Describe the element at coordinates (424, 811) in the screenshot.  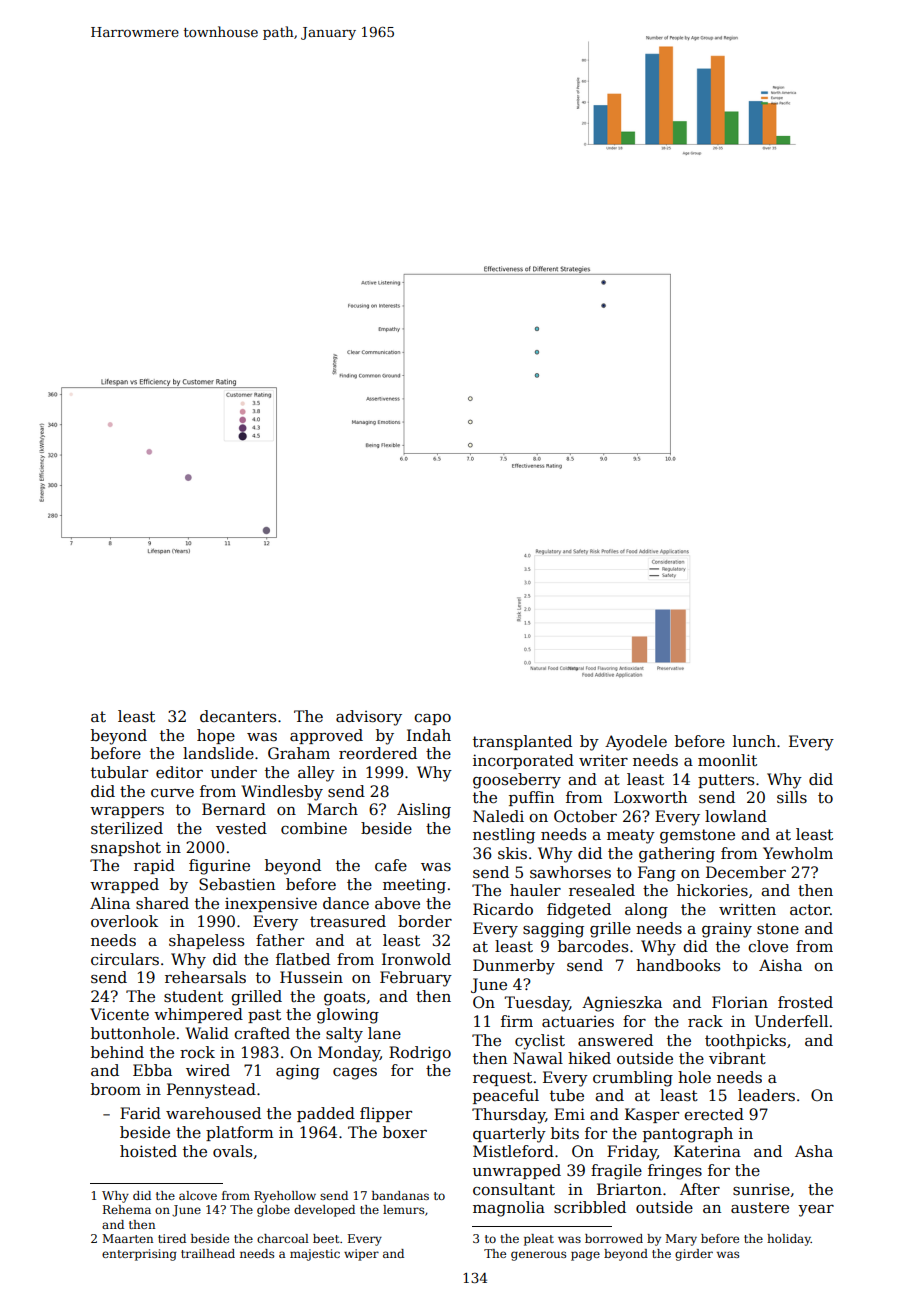
I see `Aisling` at that location.
